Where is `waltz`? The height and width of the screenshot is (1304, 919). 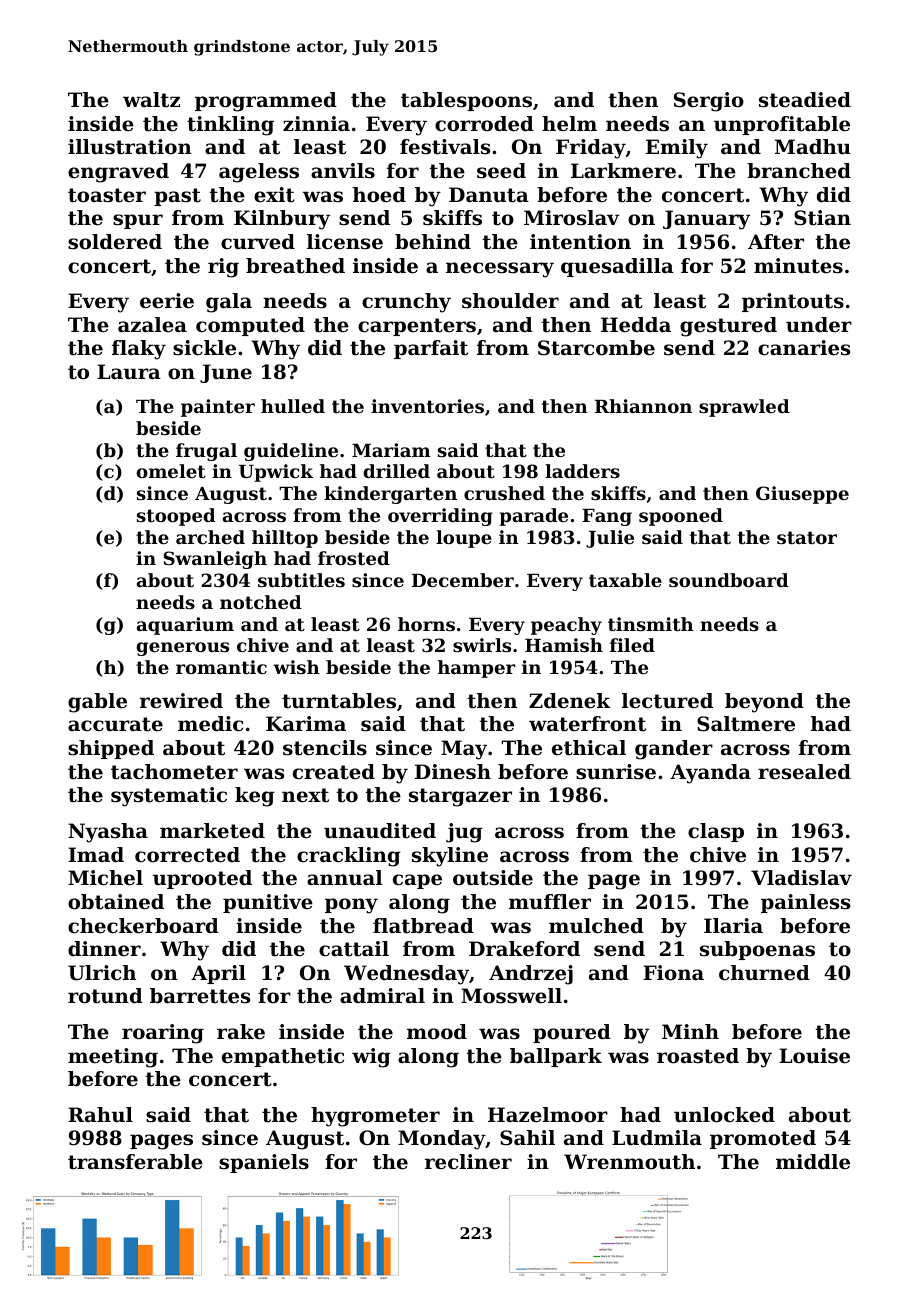
waltz is located at coordinates (151, 100).
